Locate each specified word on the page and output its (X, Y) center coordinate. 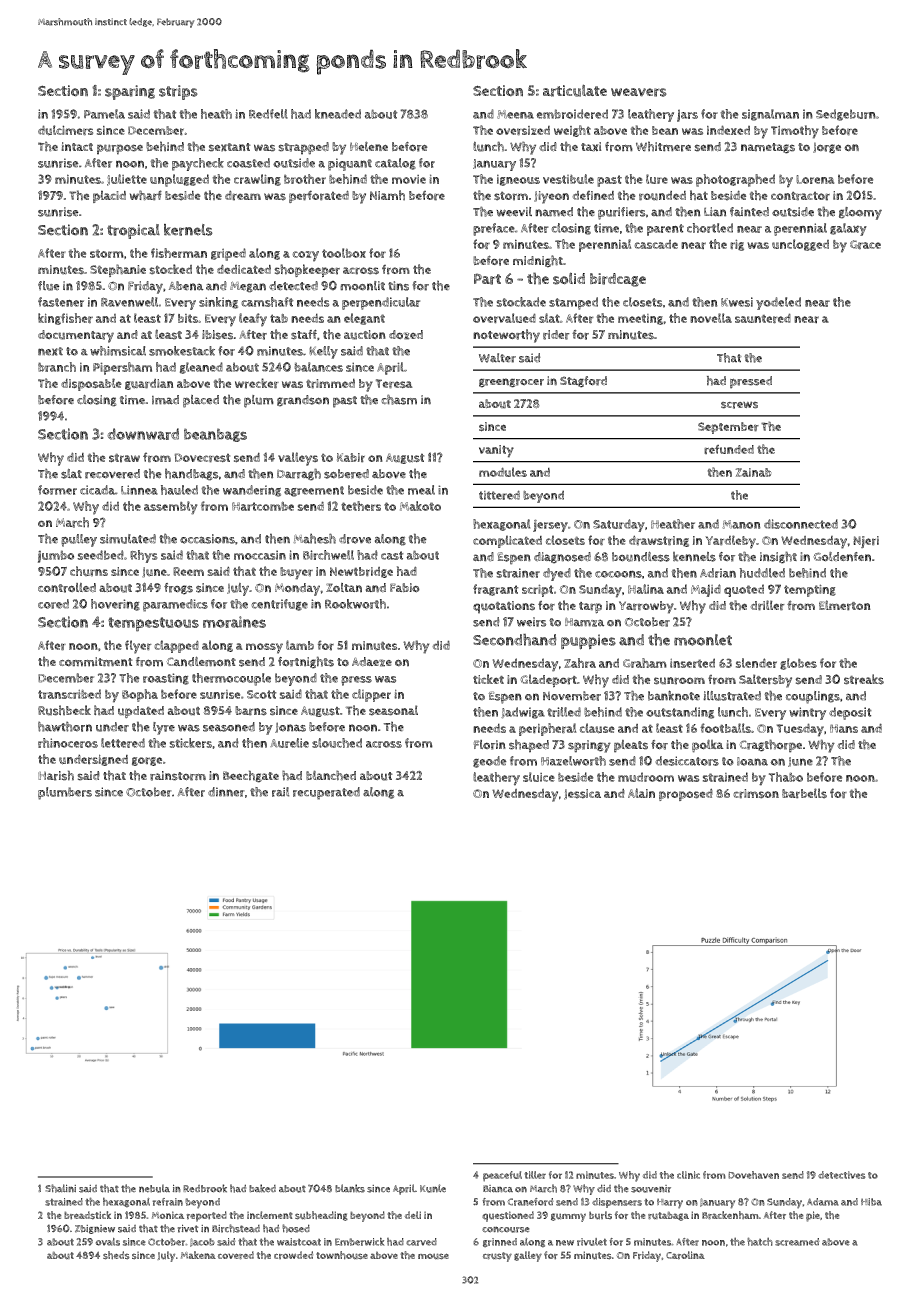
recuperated (326, 793)
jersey (550, 525)
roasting (166, 679)
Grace (865, 245)
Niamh (387, 195)
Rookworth (355, 604)
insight (778, 557)
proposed (686, 794)
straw (124, 458)
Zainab (753, 472)
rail (280, 792)
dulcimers (65, 130)
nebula (154, 1188)
